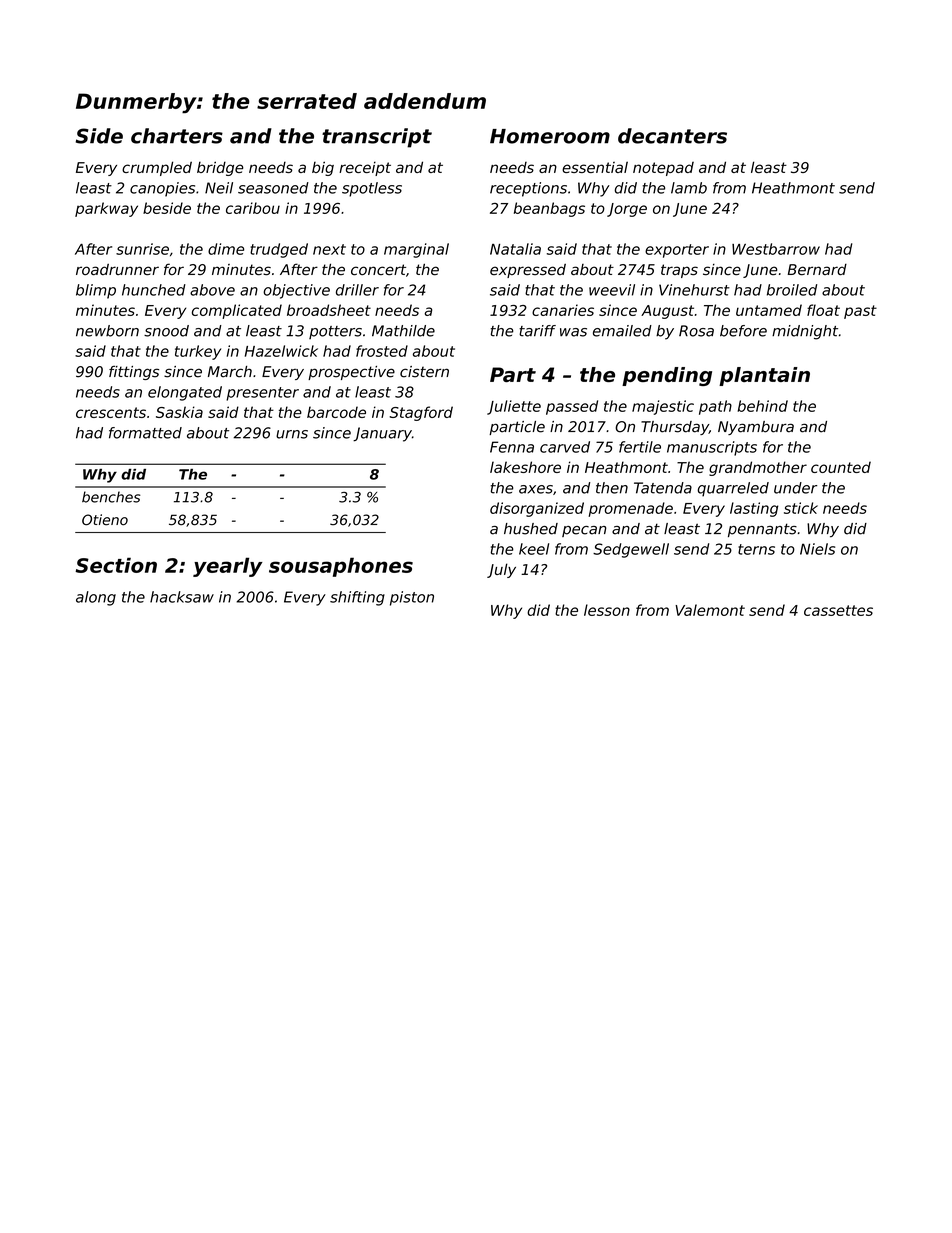  Describe the element at coordinates (111, 412) in the document. I see `crescents` at that location.
